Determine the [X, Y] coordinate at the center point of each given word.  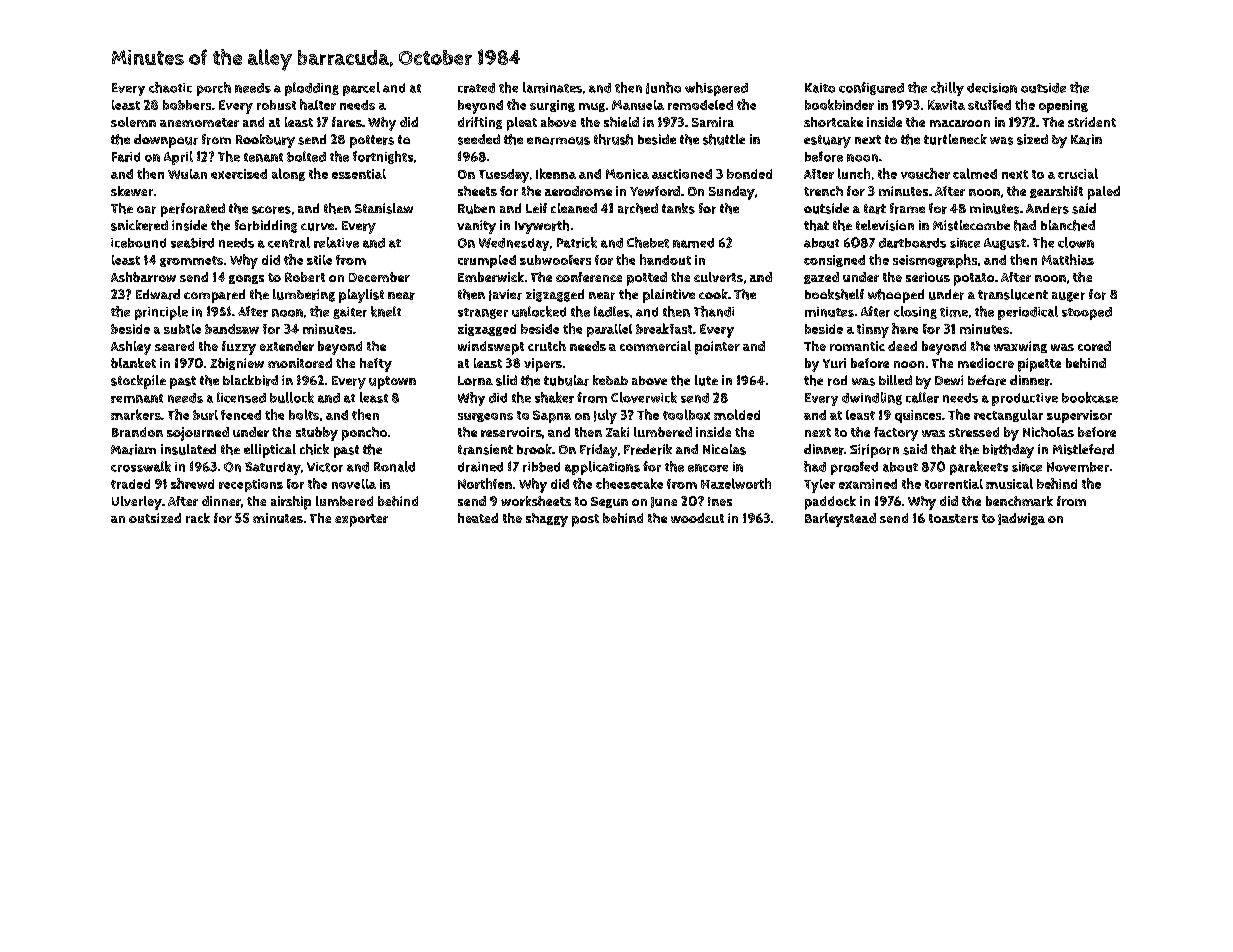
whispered [716, 89]
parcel [361, 89]
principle [161, 313]
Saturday [273, 468]
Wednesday [514, 244]
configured [871, 88]
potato [974, 279]
